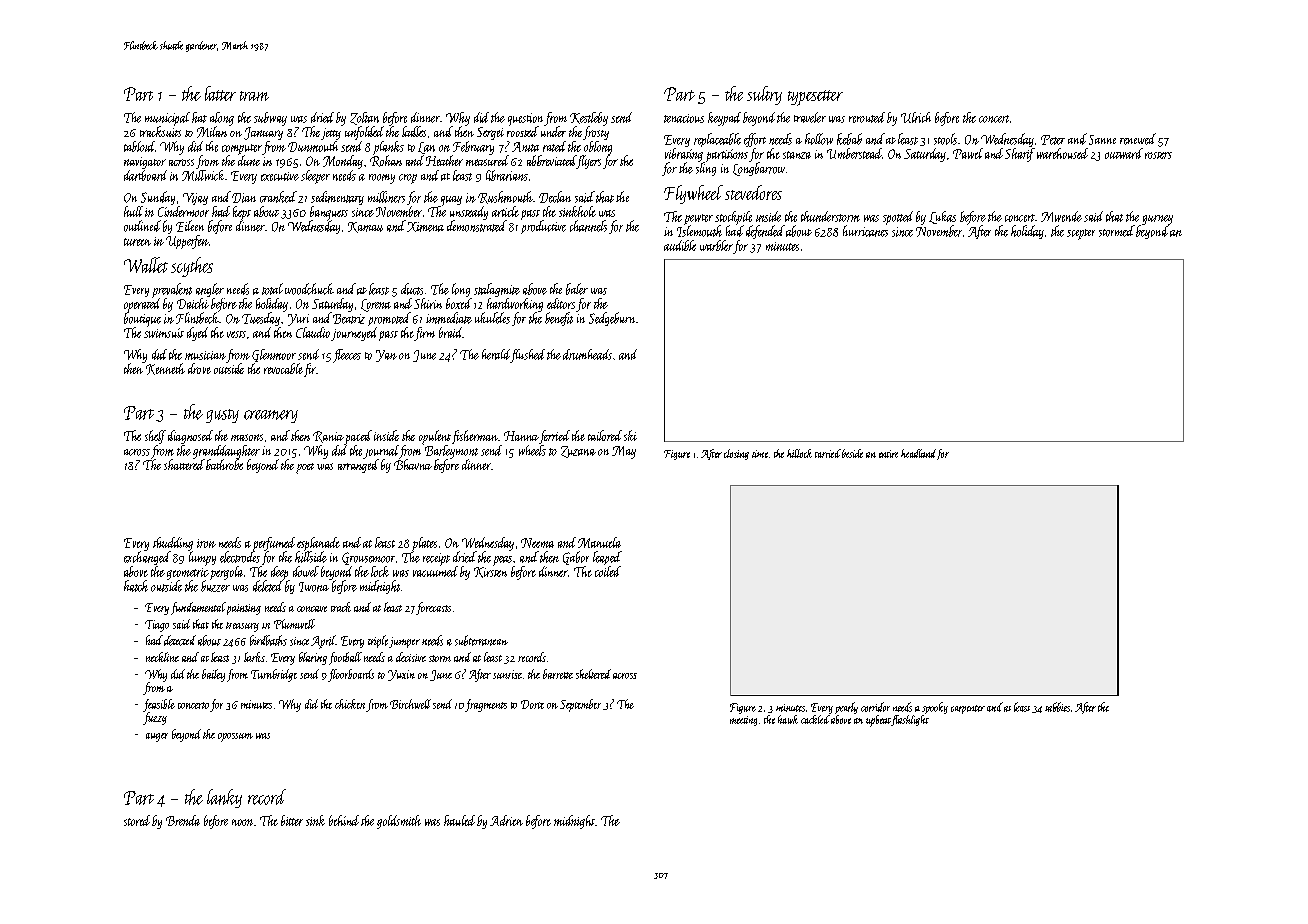 The width and height of the screenshot is (1308, 924). I want to click on Pawel, so click(968, 153).
